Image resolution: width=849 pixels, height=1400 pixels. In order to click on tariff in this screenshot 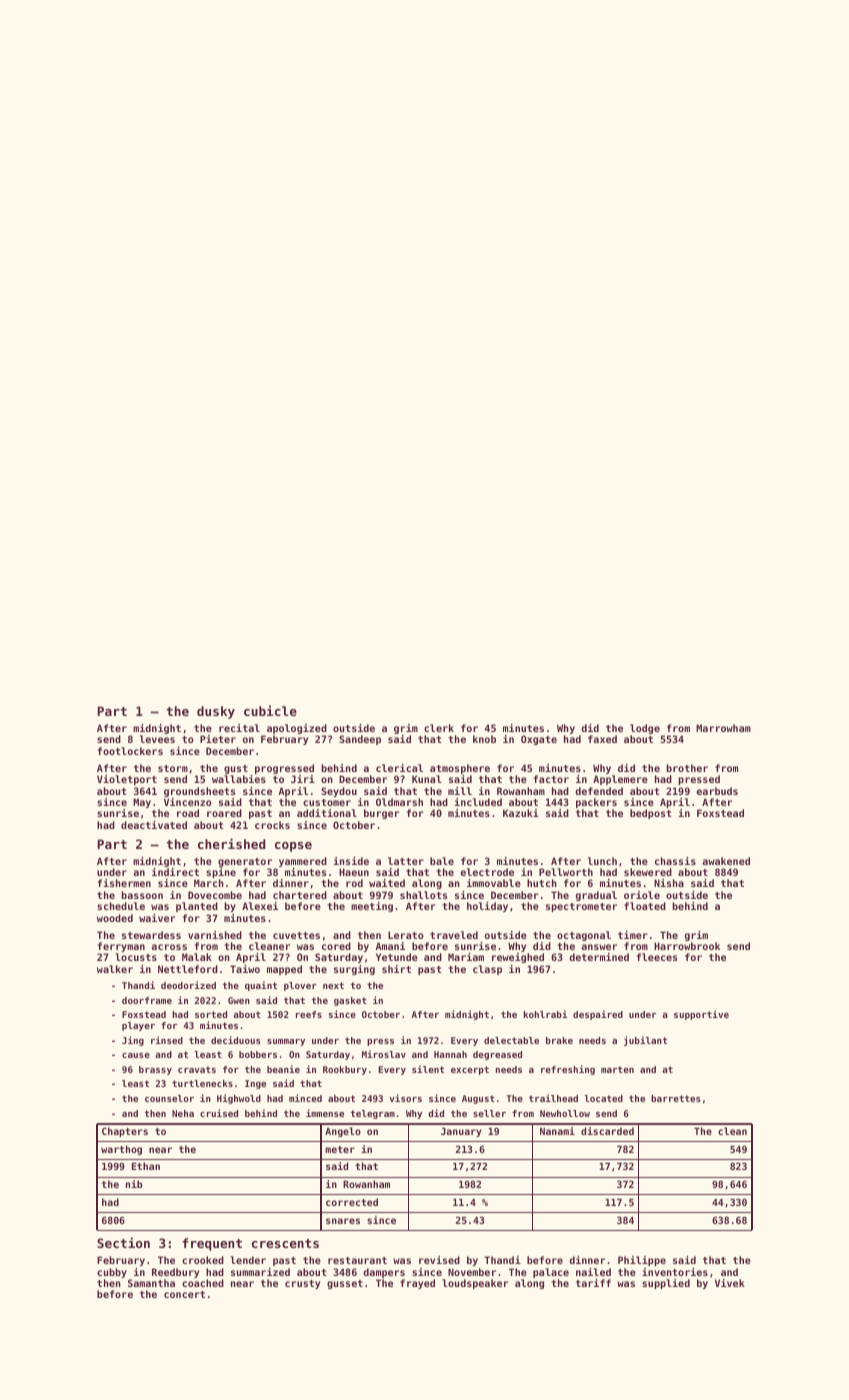, I will do `click(593, 1283)`.
